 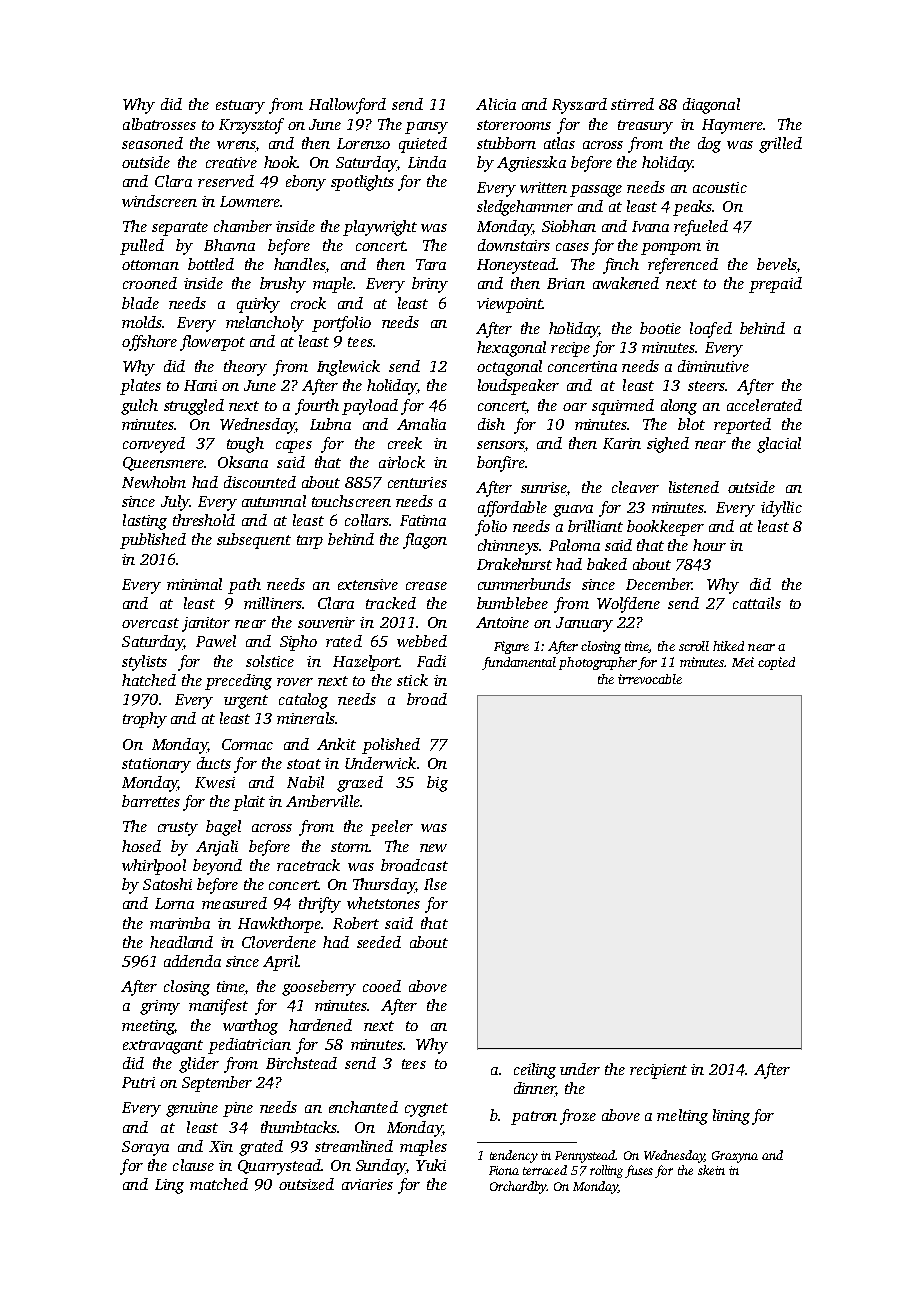 I want to click on cygnet, so click(x=426, y=1110).
